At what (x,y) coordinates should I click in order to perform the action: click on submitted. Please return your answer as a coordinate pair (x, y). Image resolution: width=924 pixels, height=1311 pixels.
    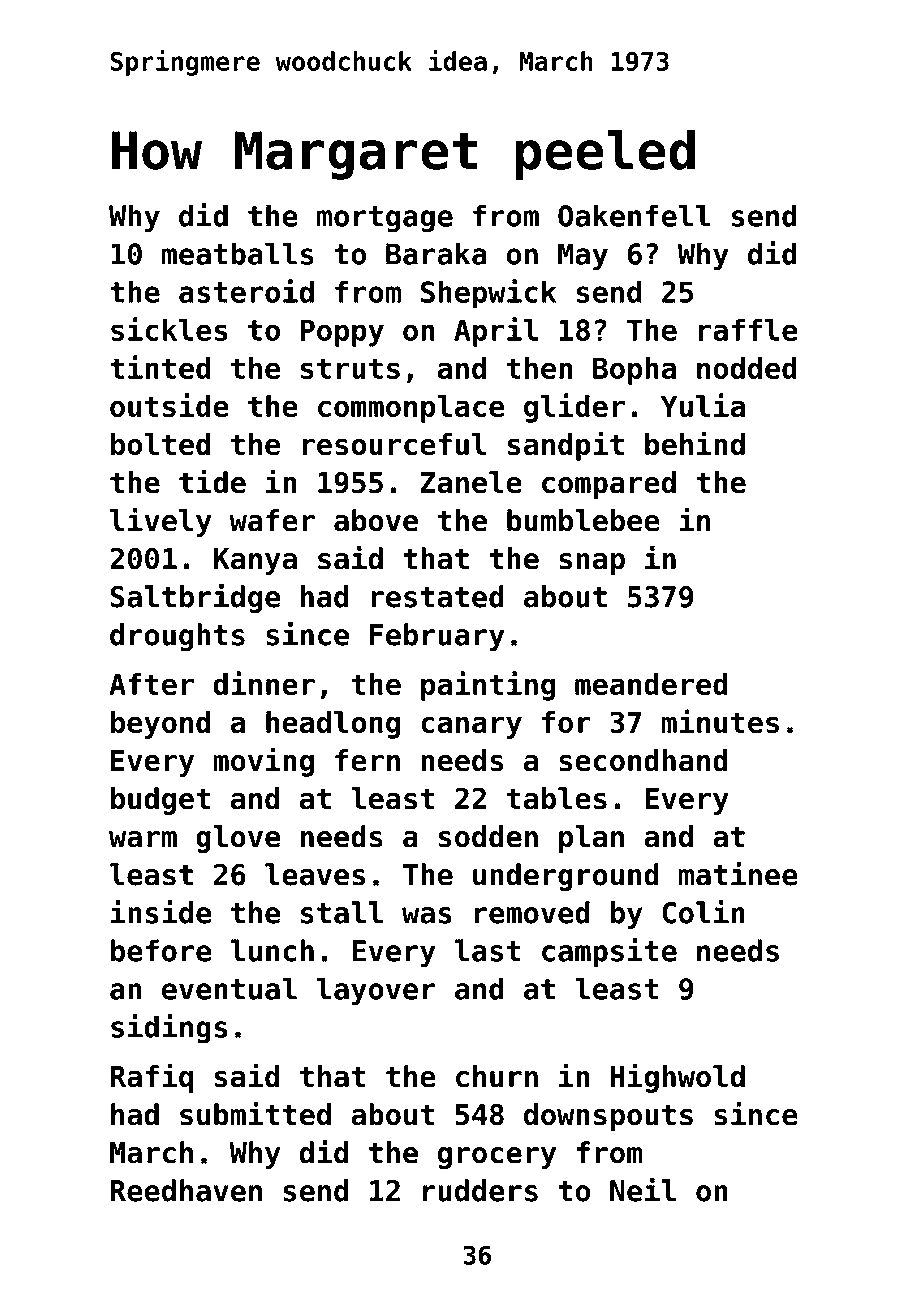
    Looking at the image, I should click on (255, 1113).
